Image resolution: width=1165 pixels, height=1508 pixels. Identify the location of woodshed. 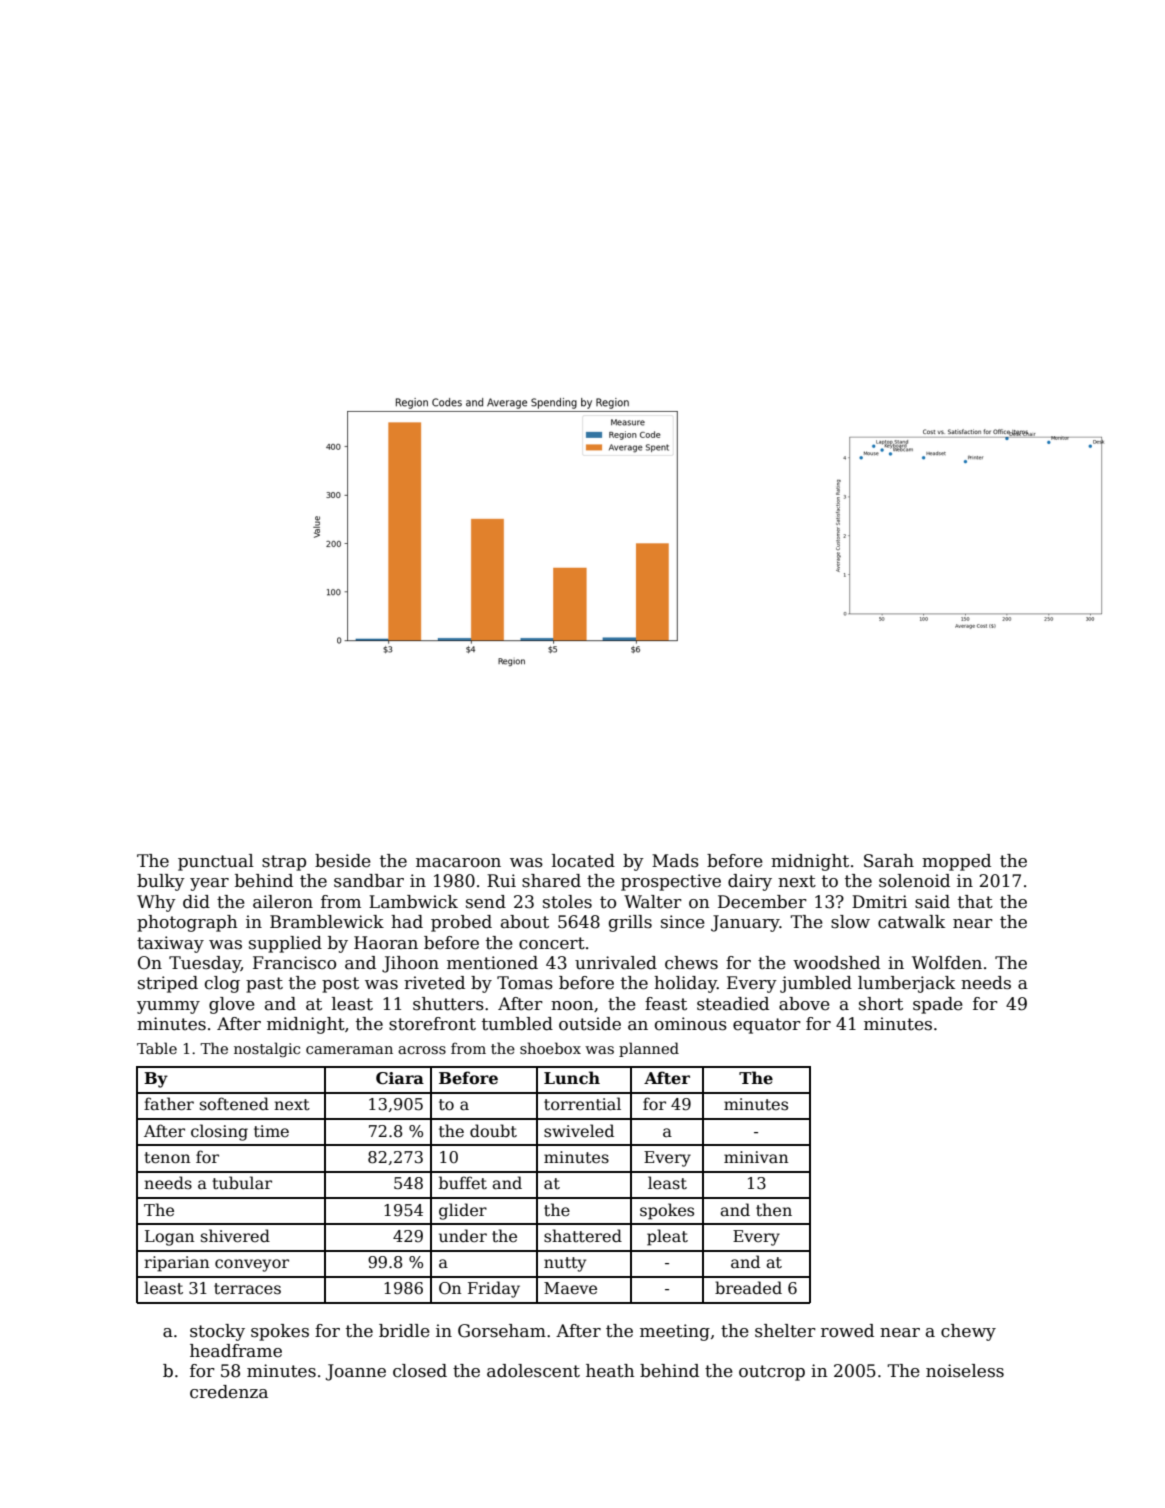
(836, 963).
